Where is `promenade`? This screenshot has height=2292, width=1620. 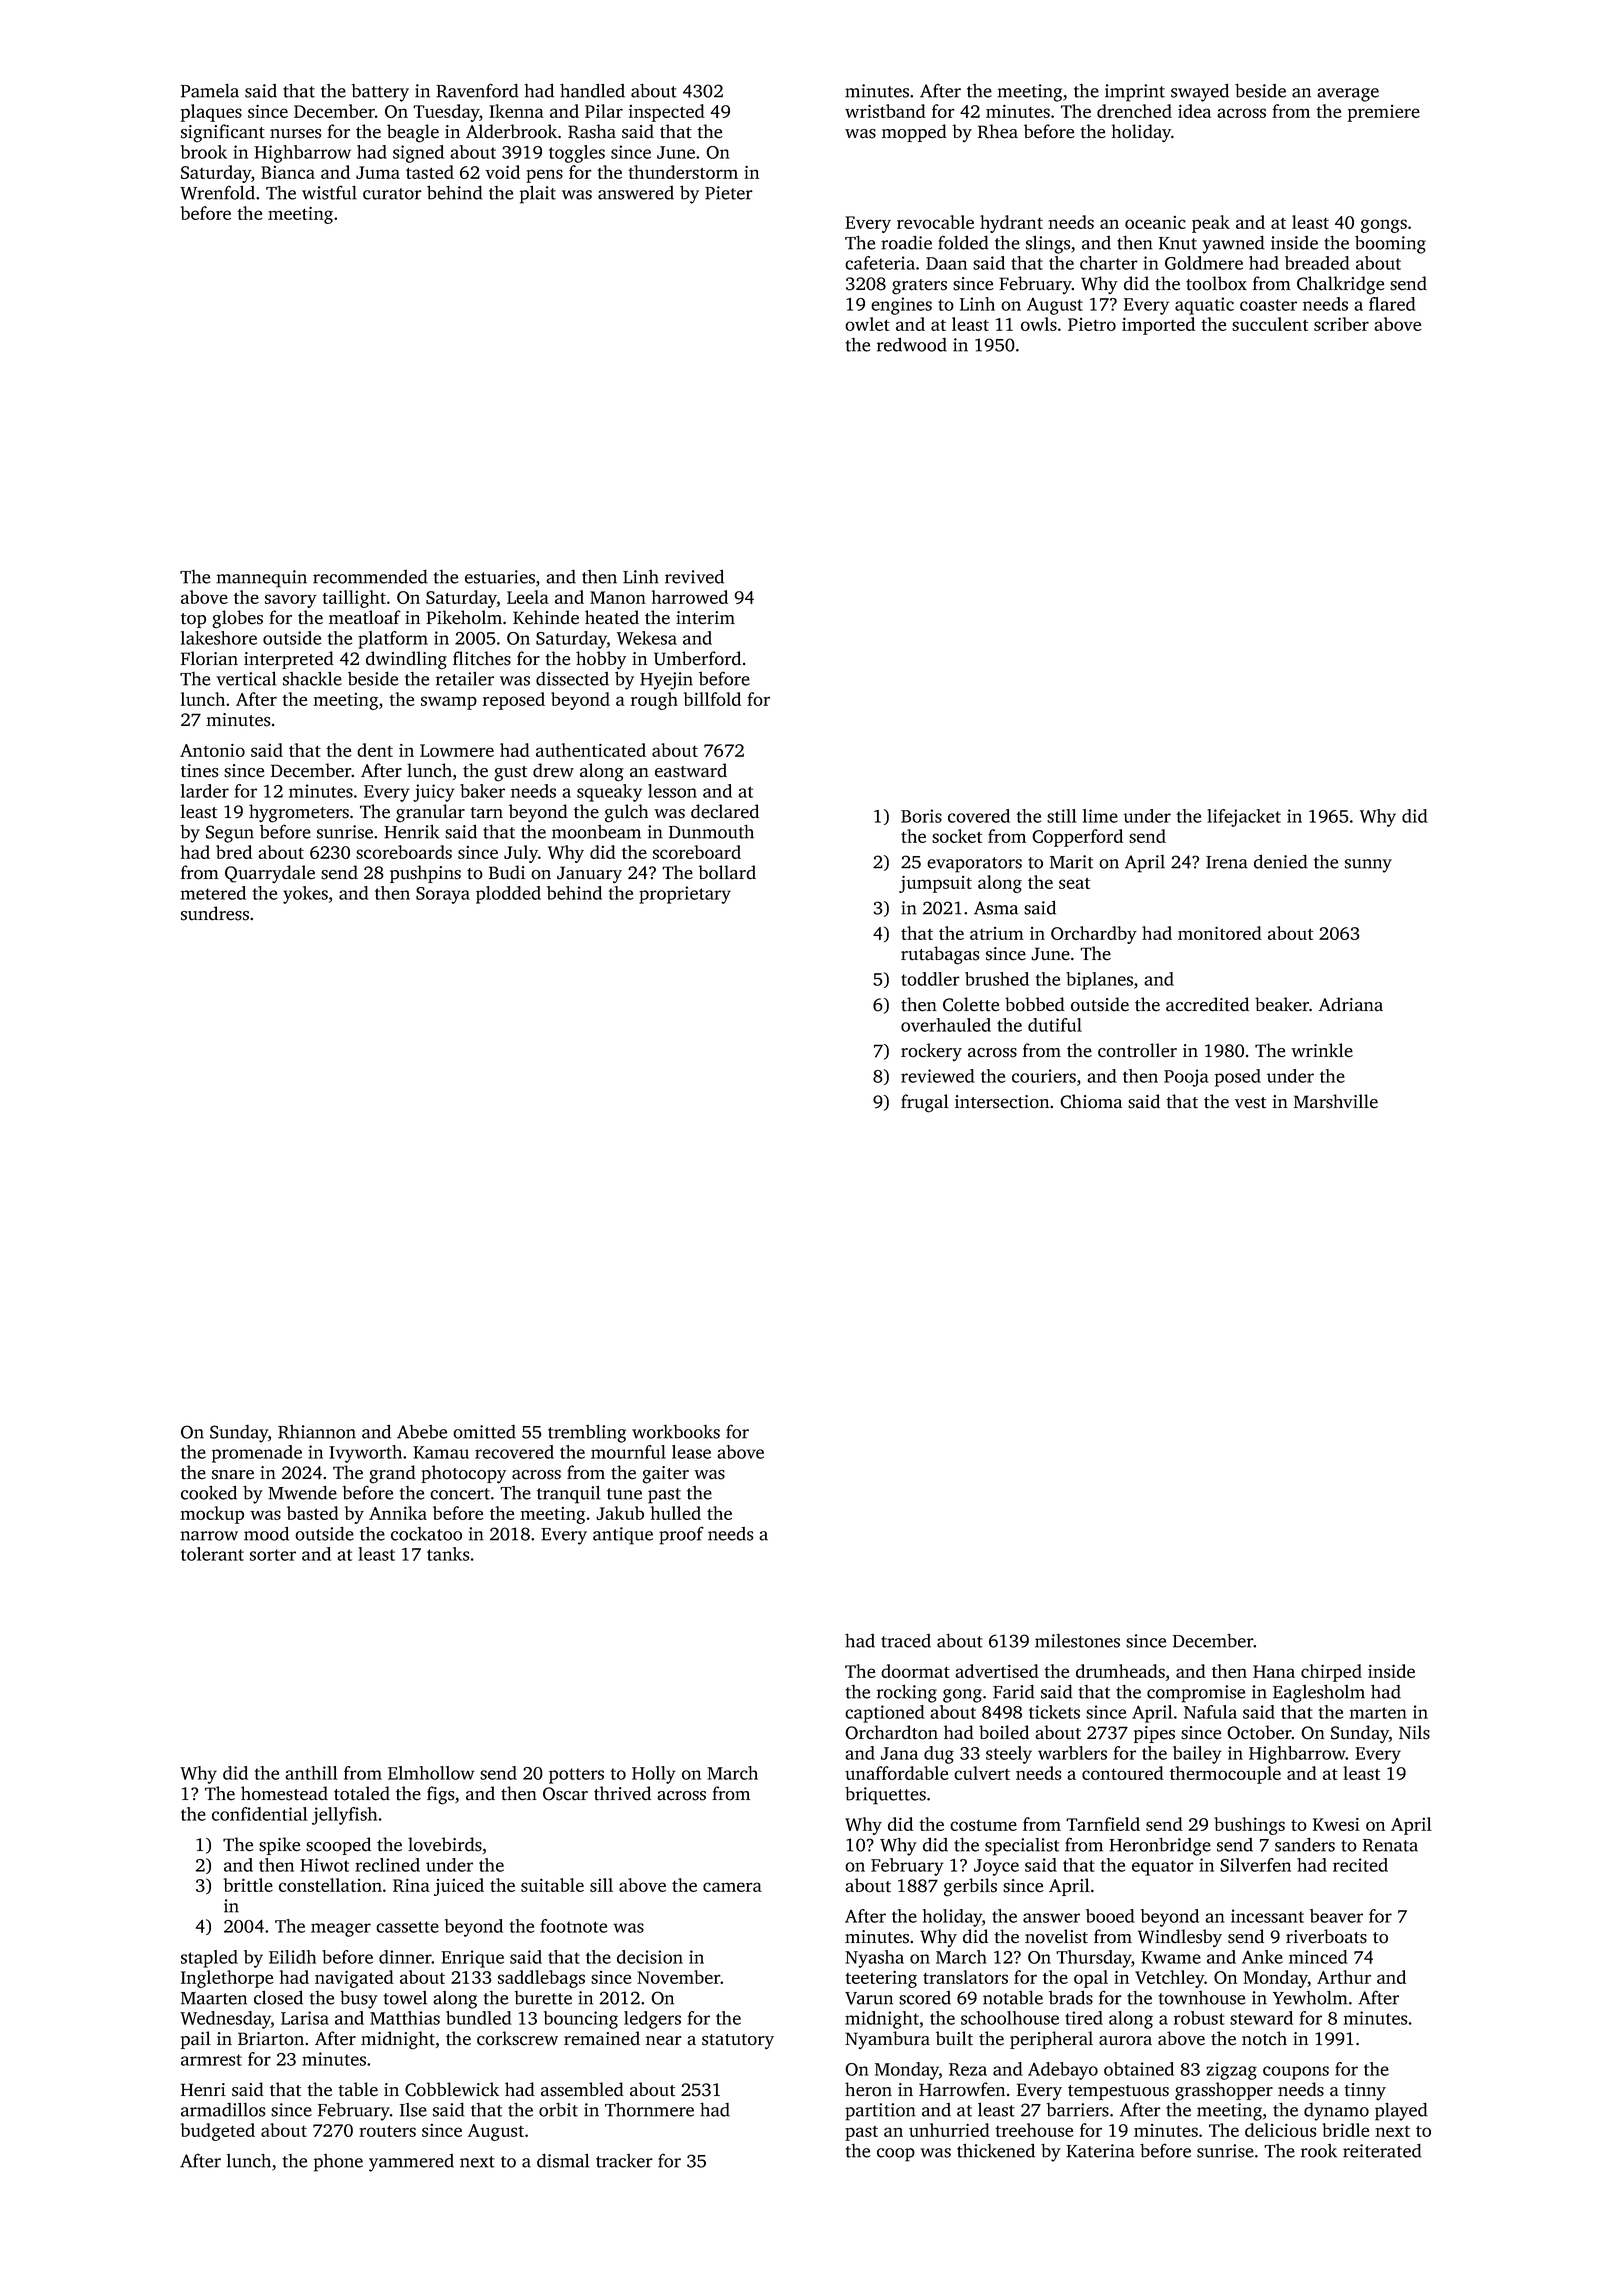 promenade is located at coordinates (257, 1454).
